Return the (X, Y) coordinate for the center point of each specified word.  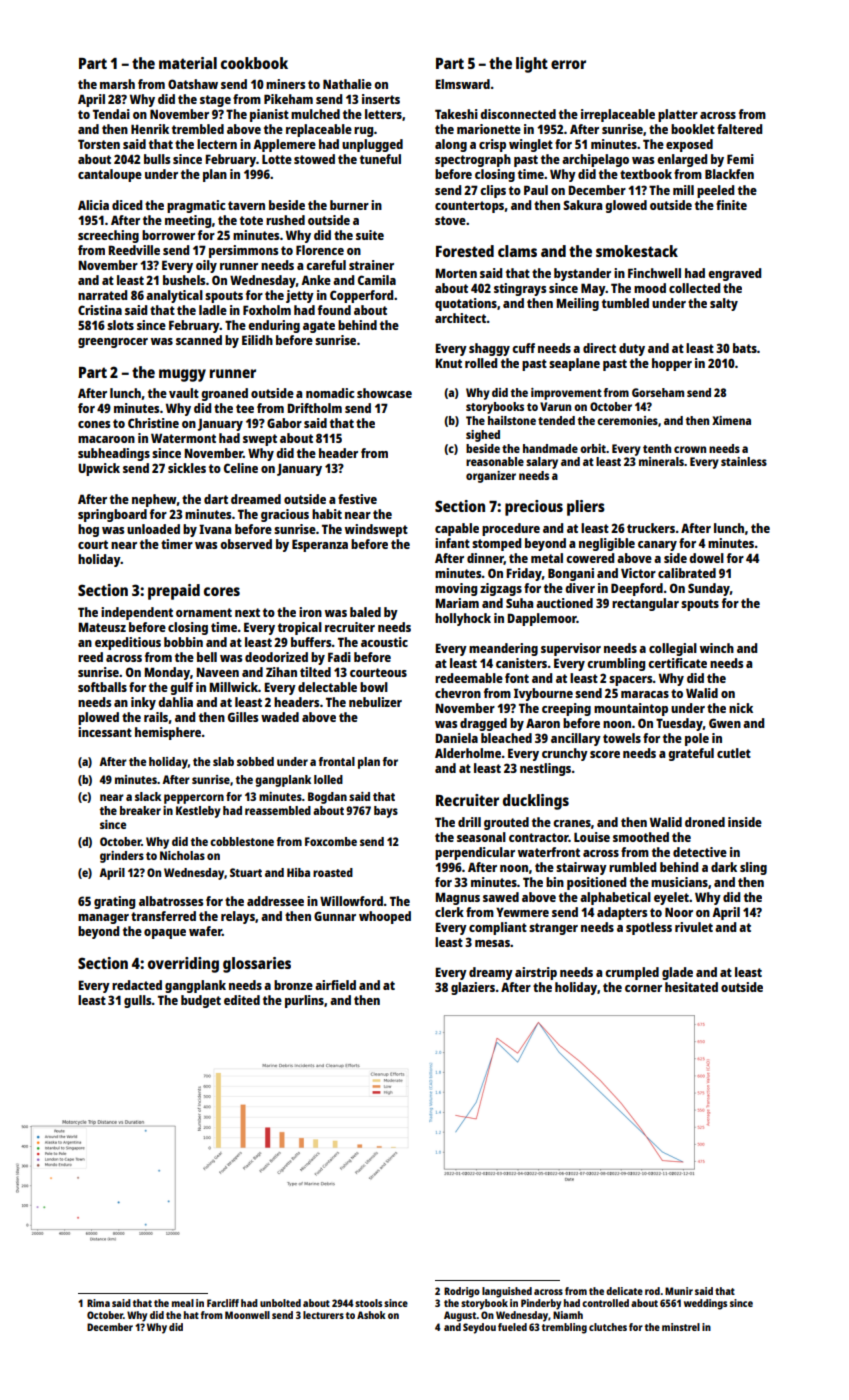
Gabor (284, 423)
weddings (705, 1304)
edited (242, 1000)
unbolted (280, 1303)
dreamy (491, 973)
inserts (381, 99)
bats (745, 348)
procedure (511, 529)
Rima (98, 1303)
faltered (739, 129)
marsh (117, 84)
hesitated (691, 987)
